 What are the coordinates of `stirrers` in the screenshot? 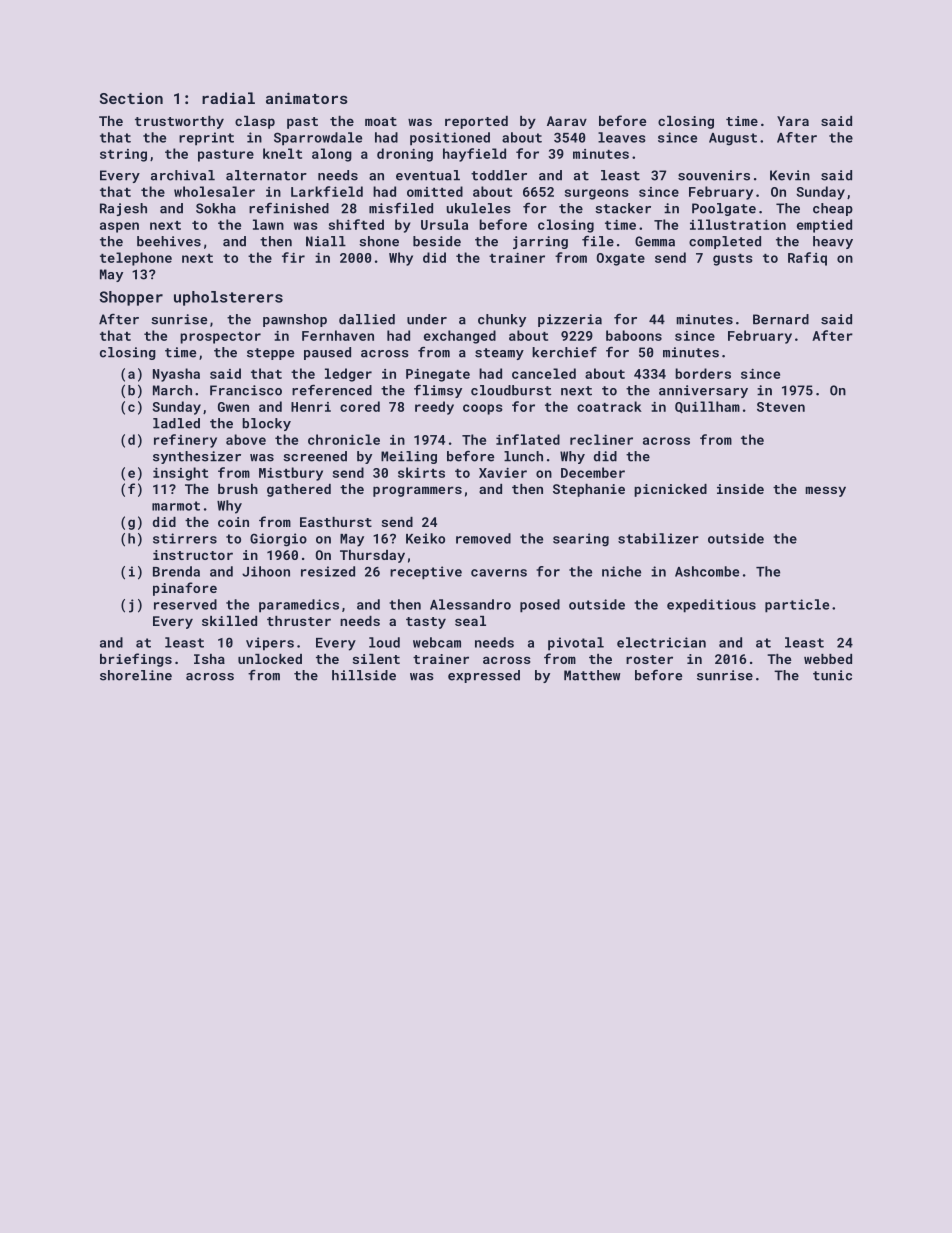 It's located at (185, 538).
